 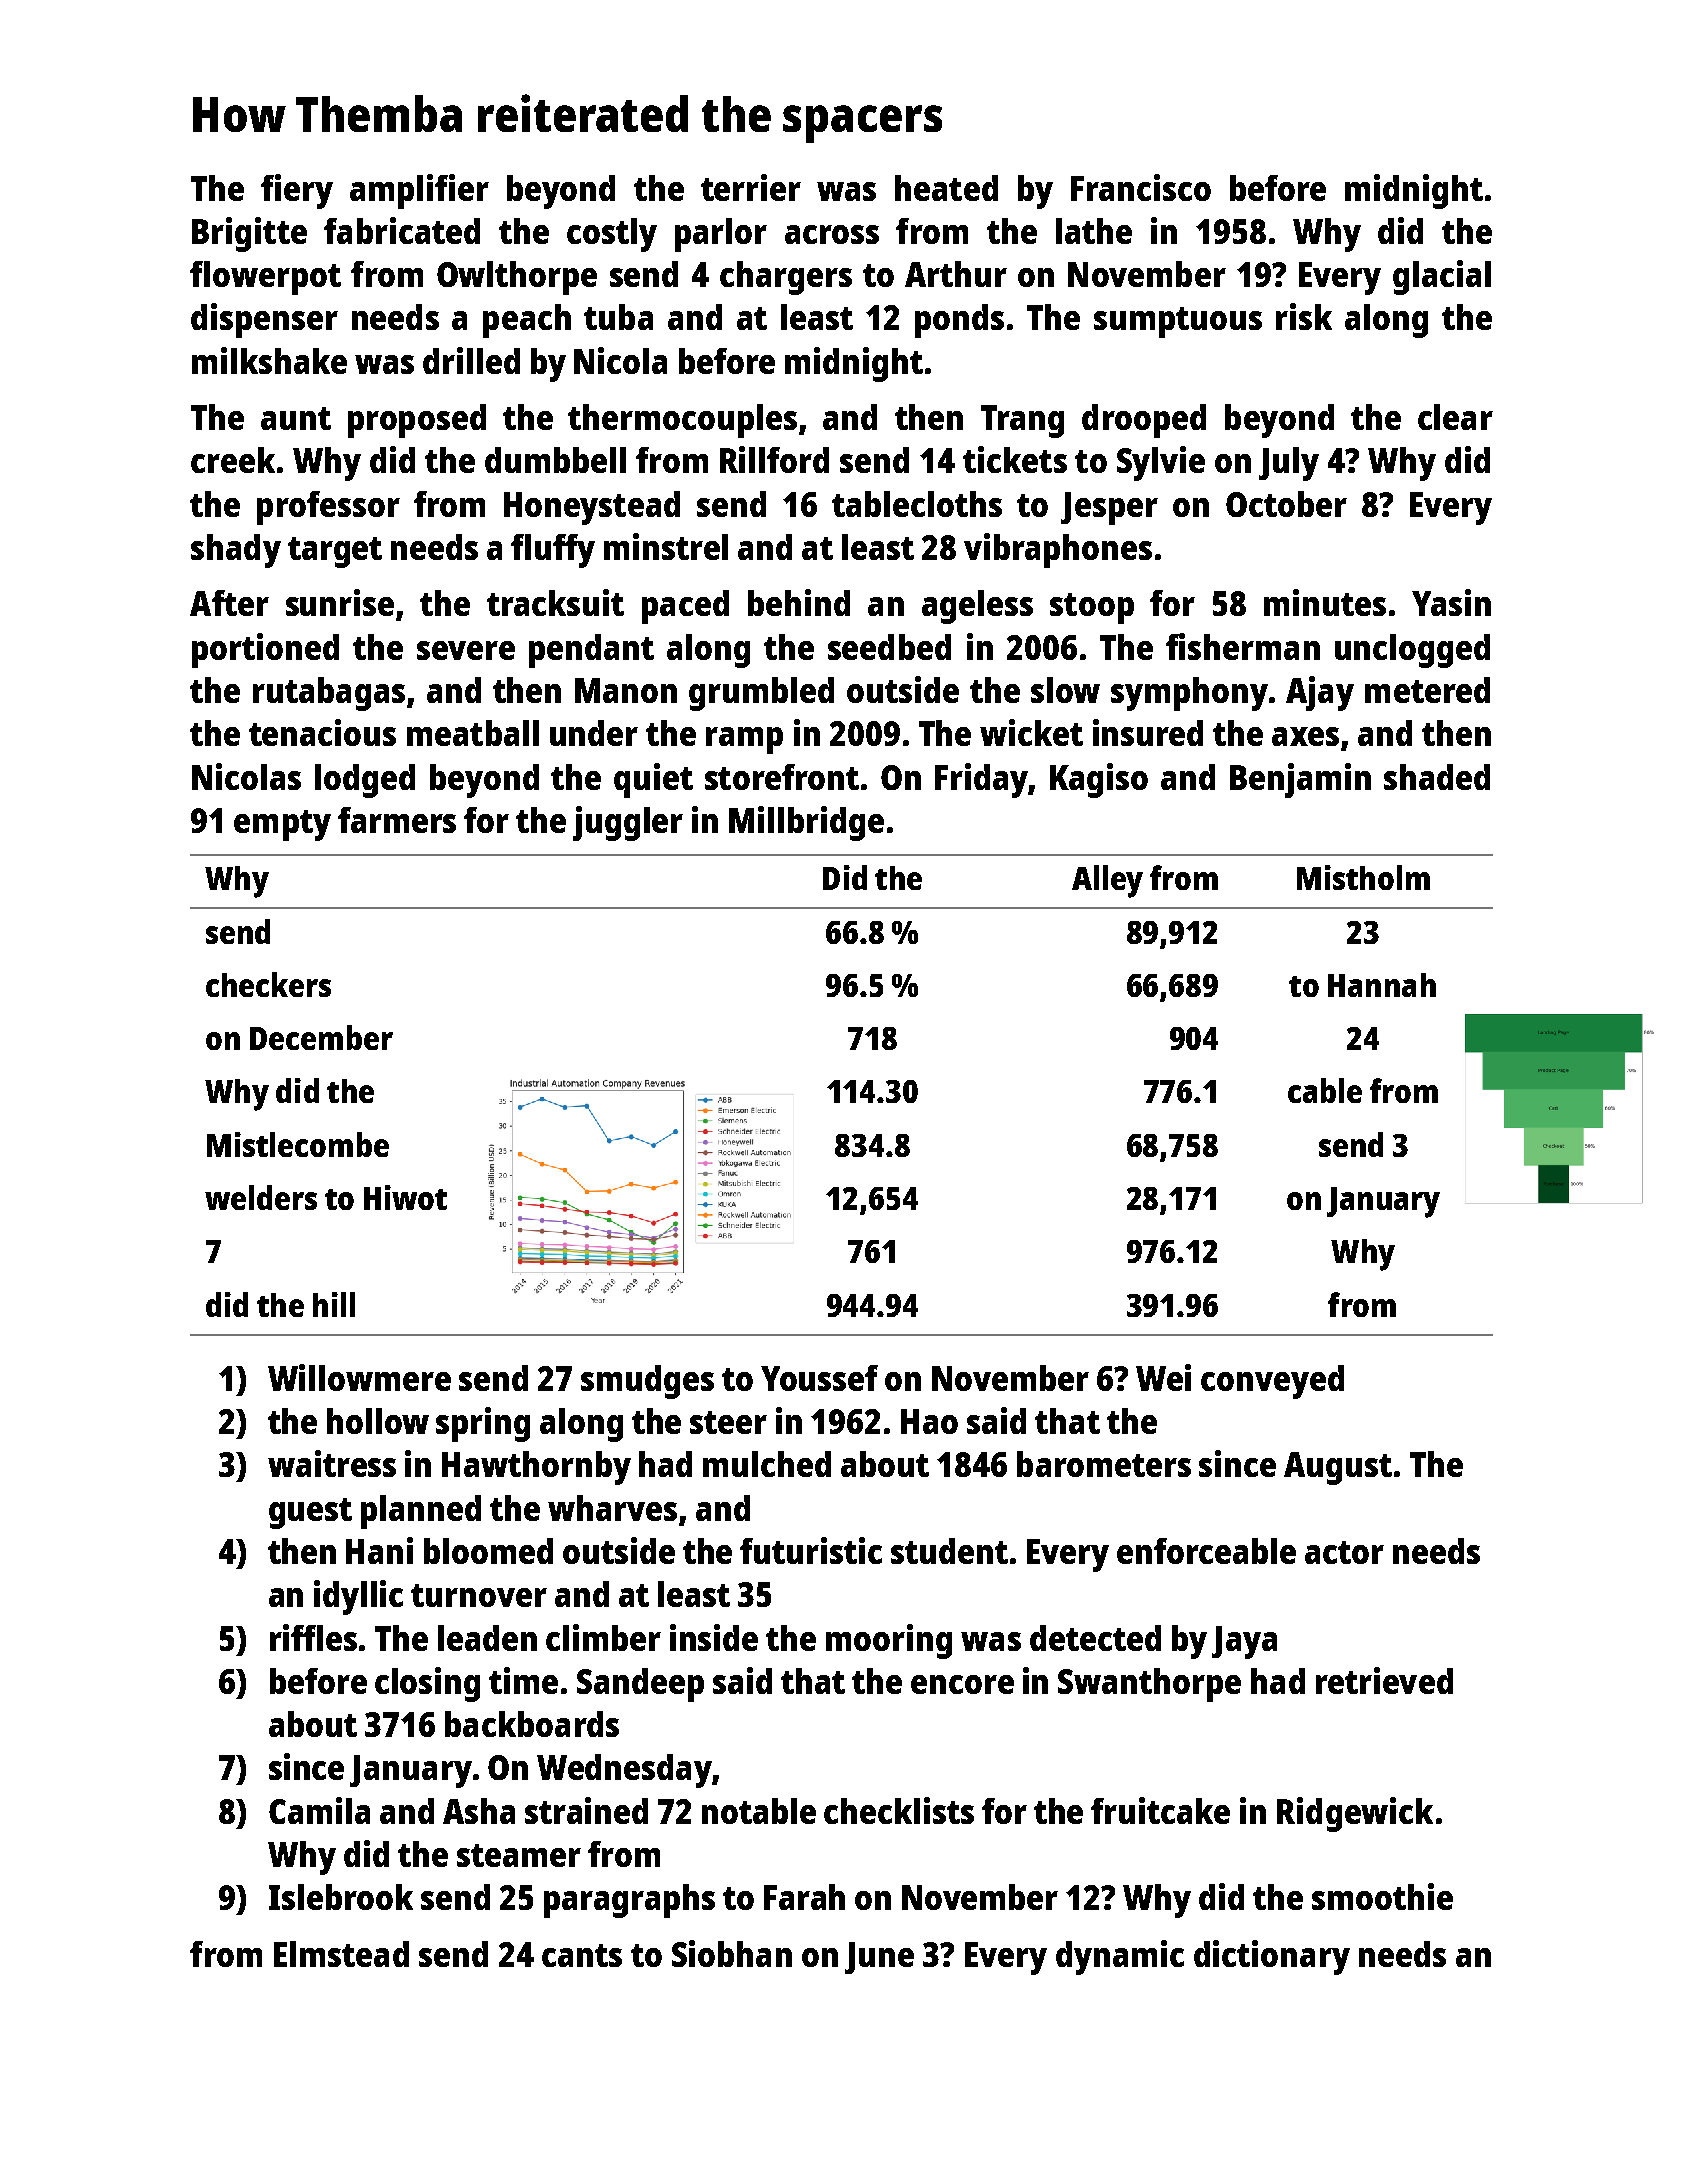 I want to click on lodged, so click(x=365, y=781).
